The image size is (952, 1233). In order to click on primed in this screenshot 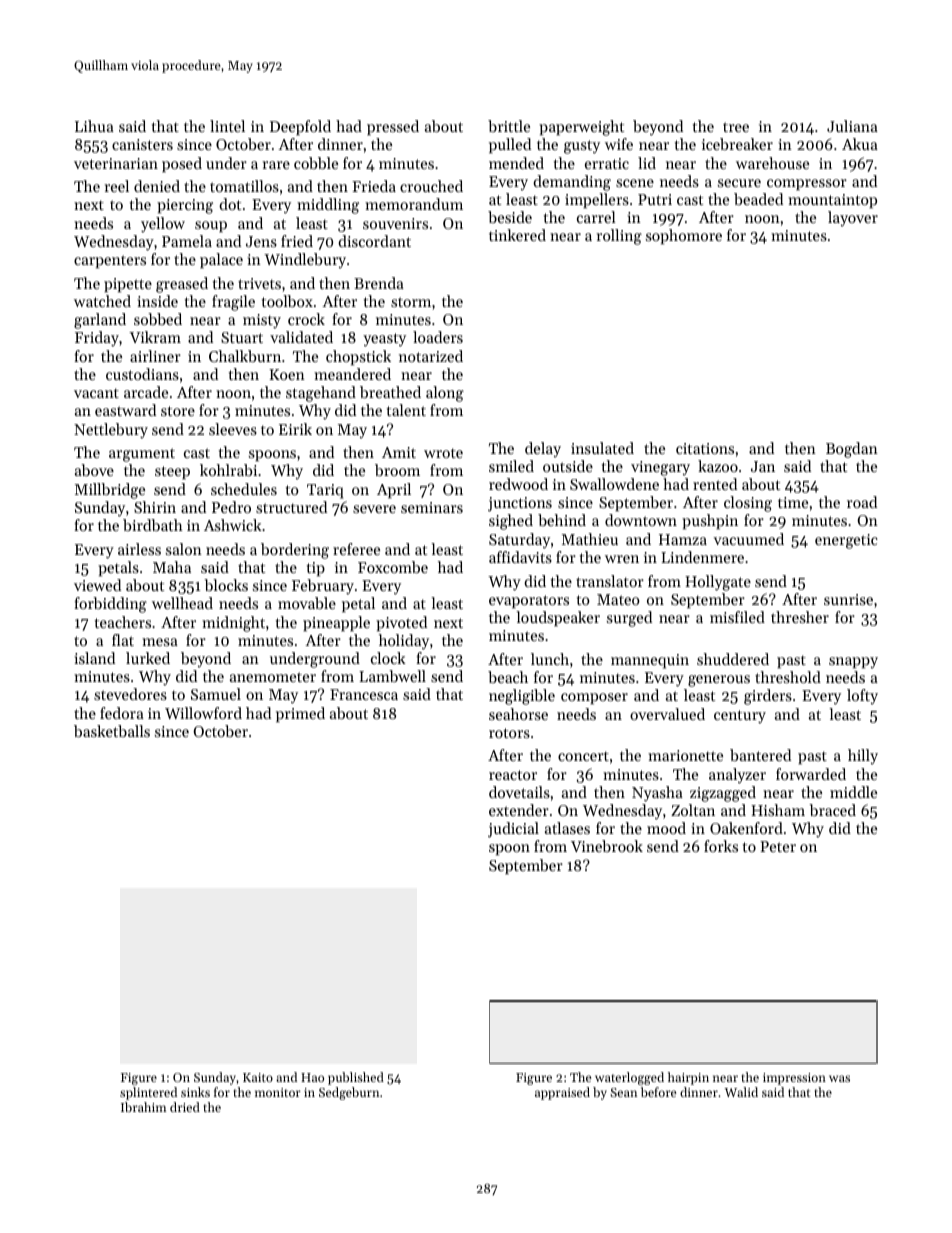, I will do `click(300, 714)`.
